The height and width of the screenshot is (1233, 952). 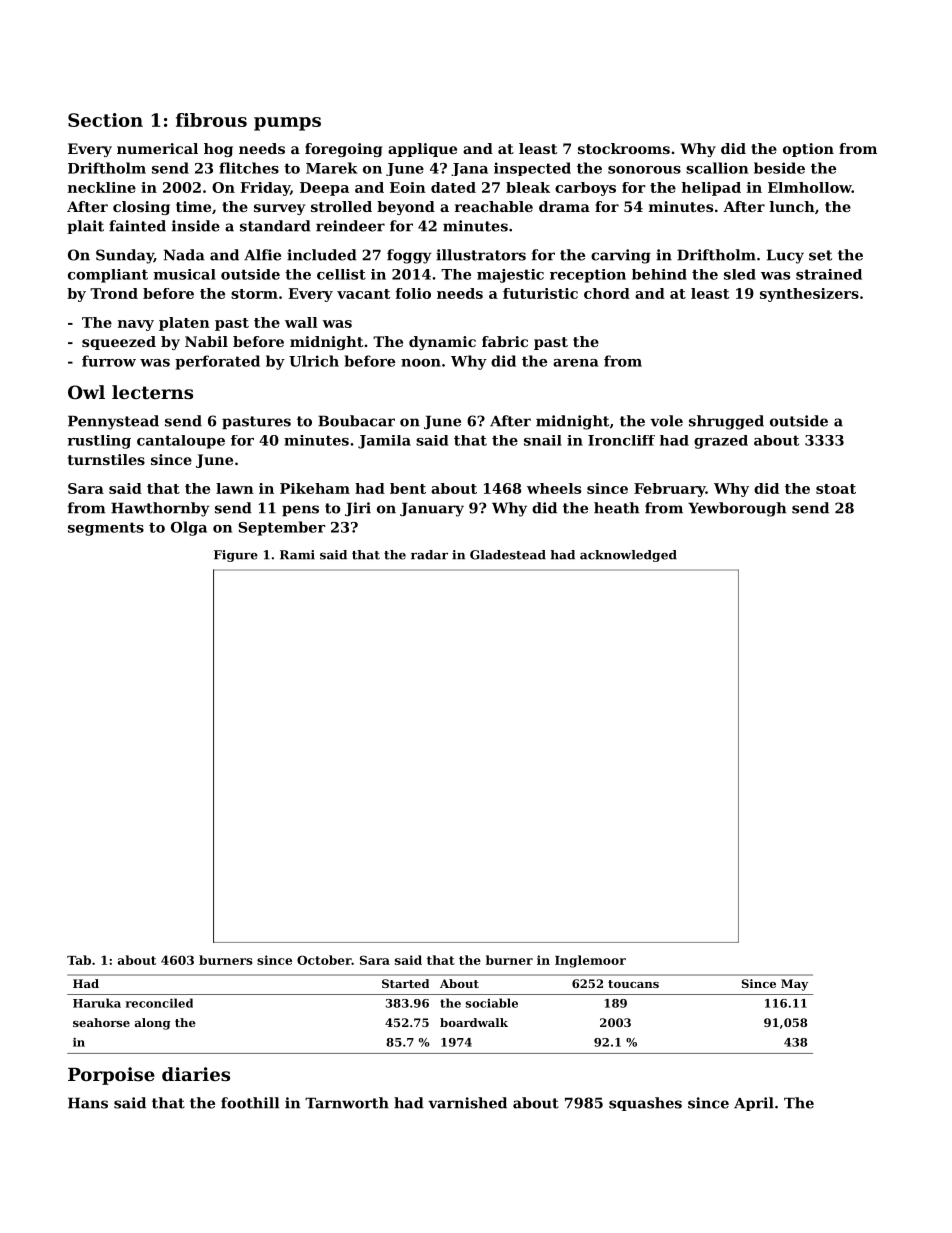 What do you see at coordinates (105, 120) in the screenshot?
I see `Section` at bounding box center [105, 120].
